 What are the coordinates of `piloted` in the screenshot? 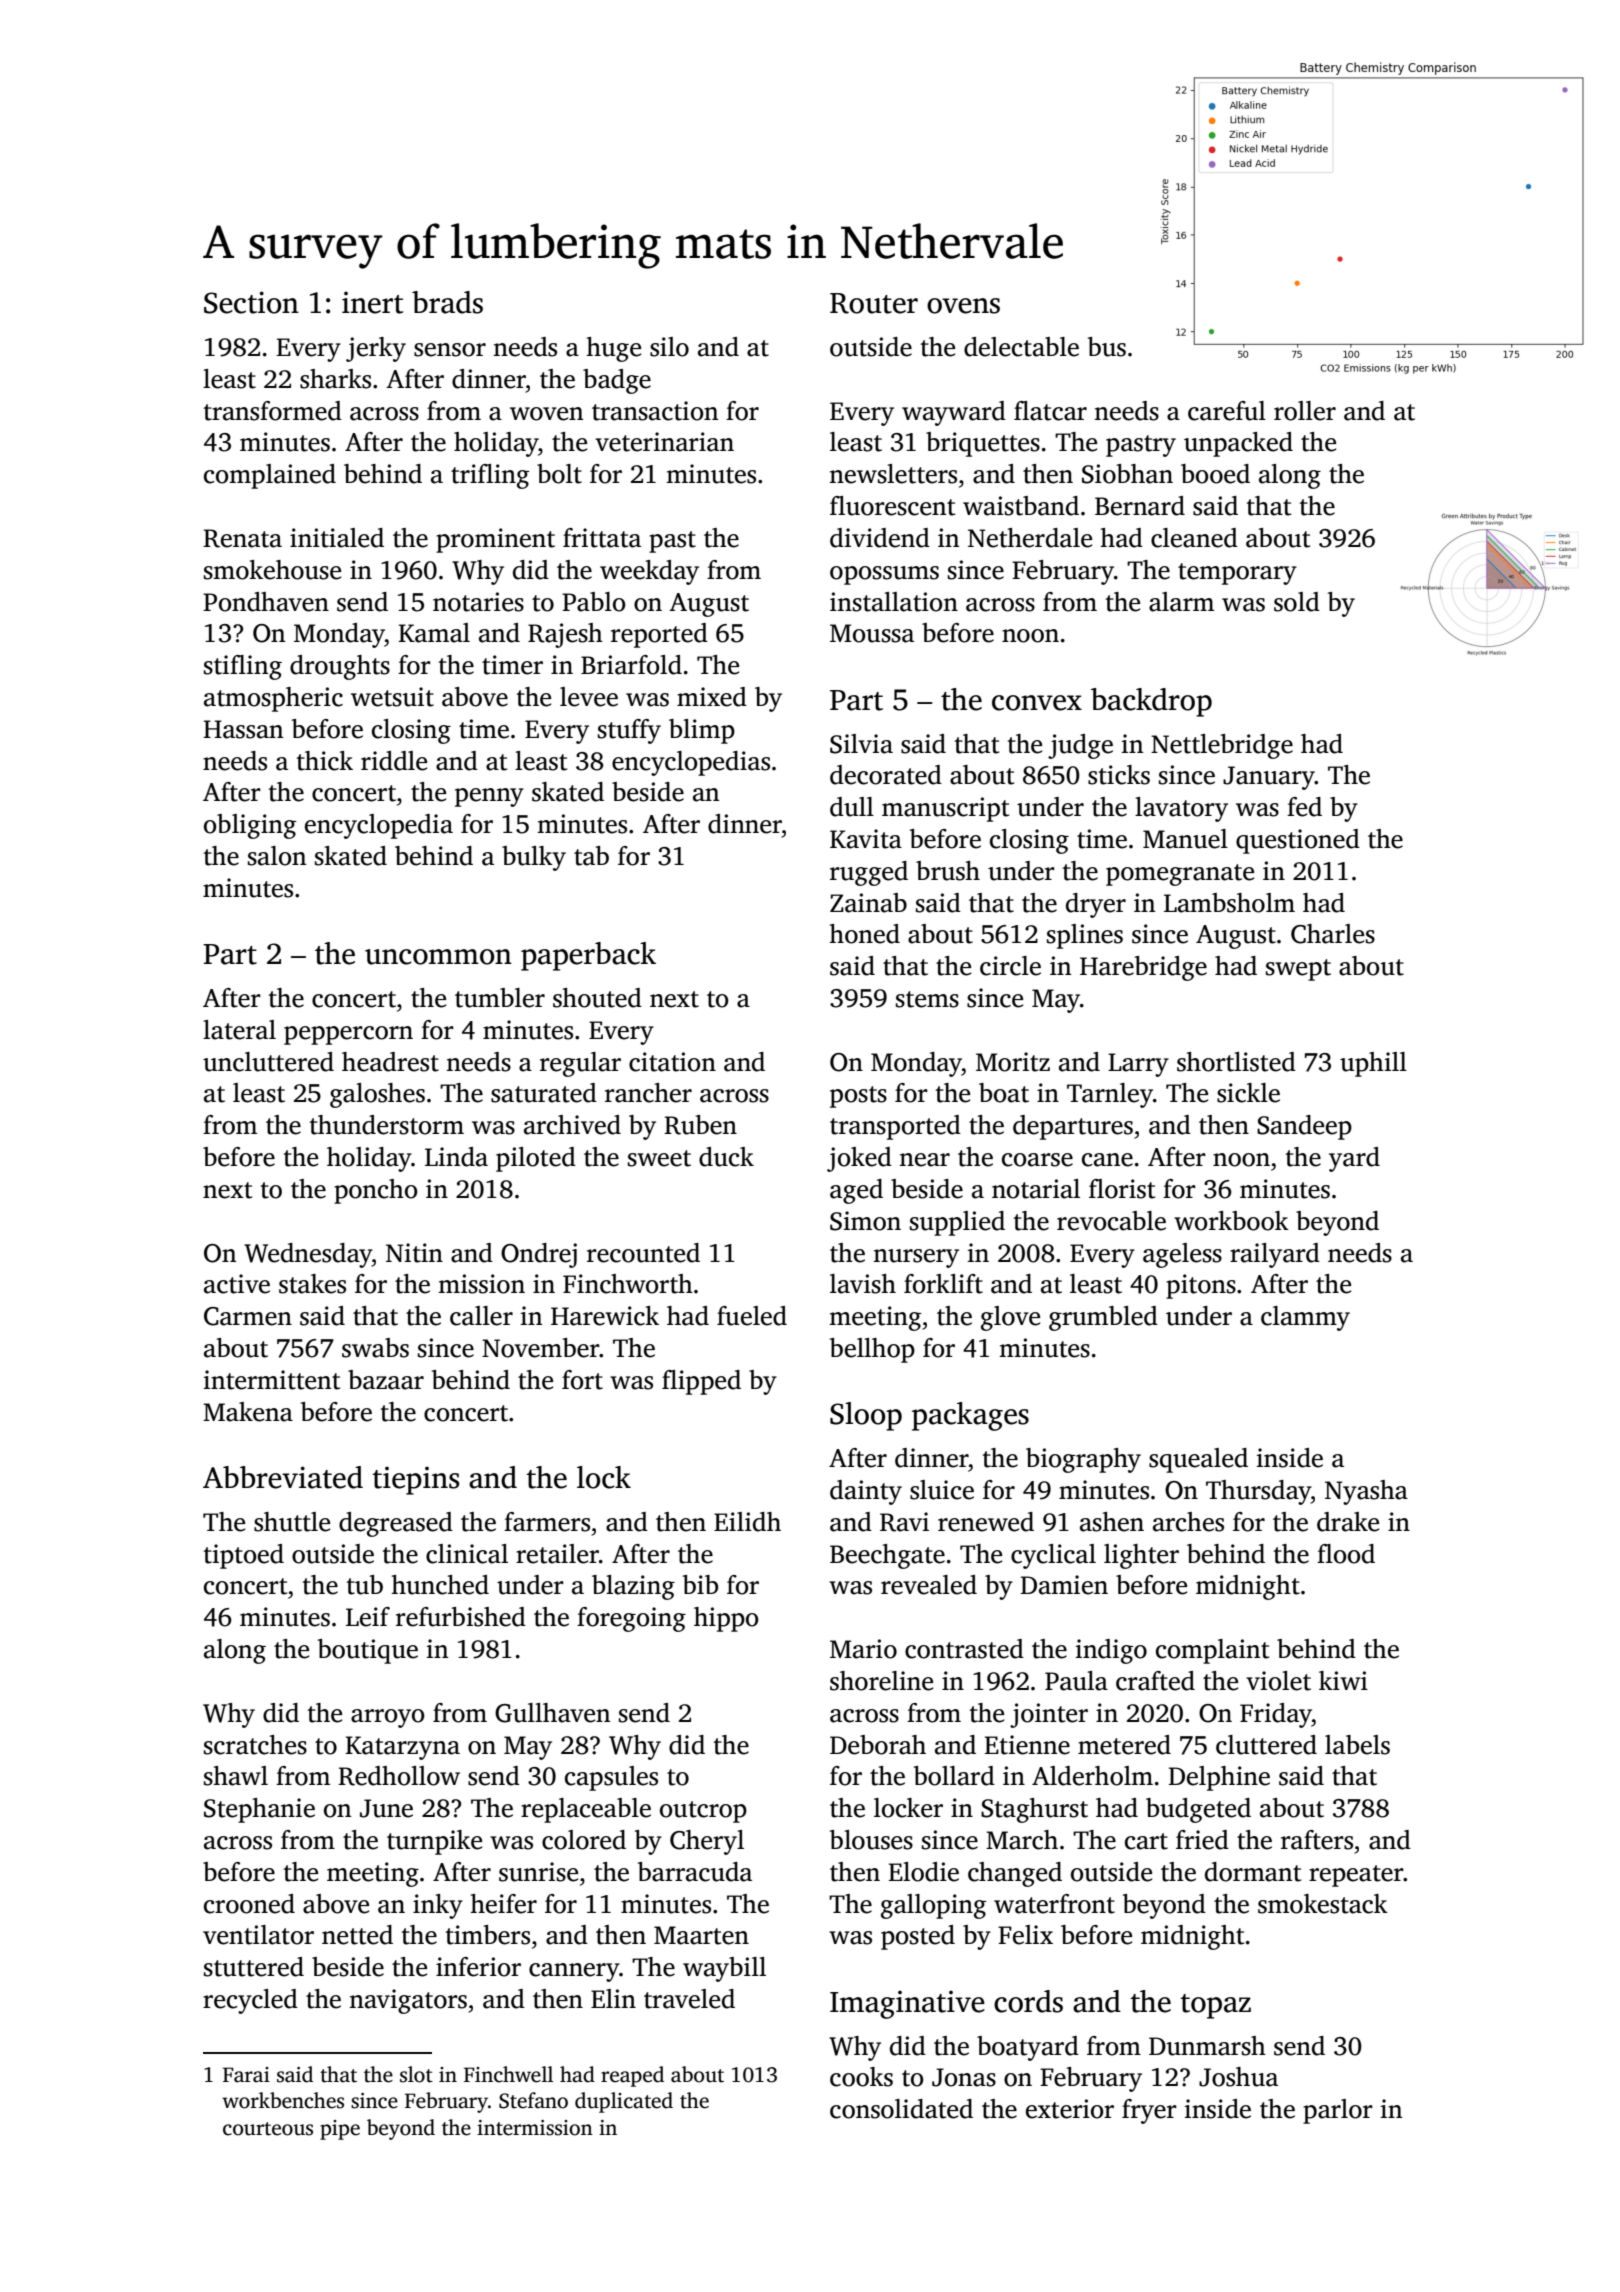 It's located at (536, 1159).
